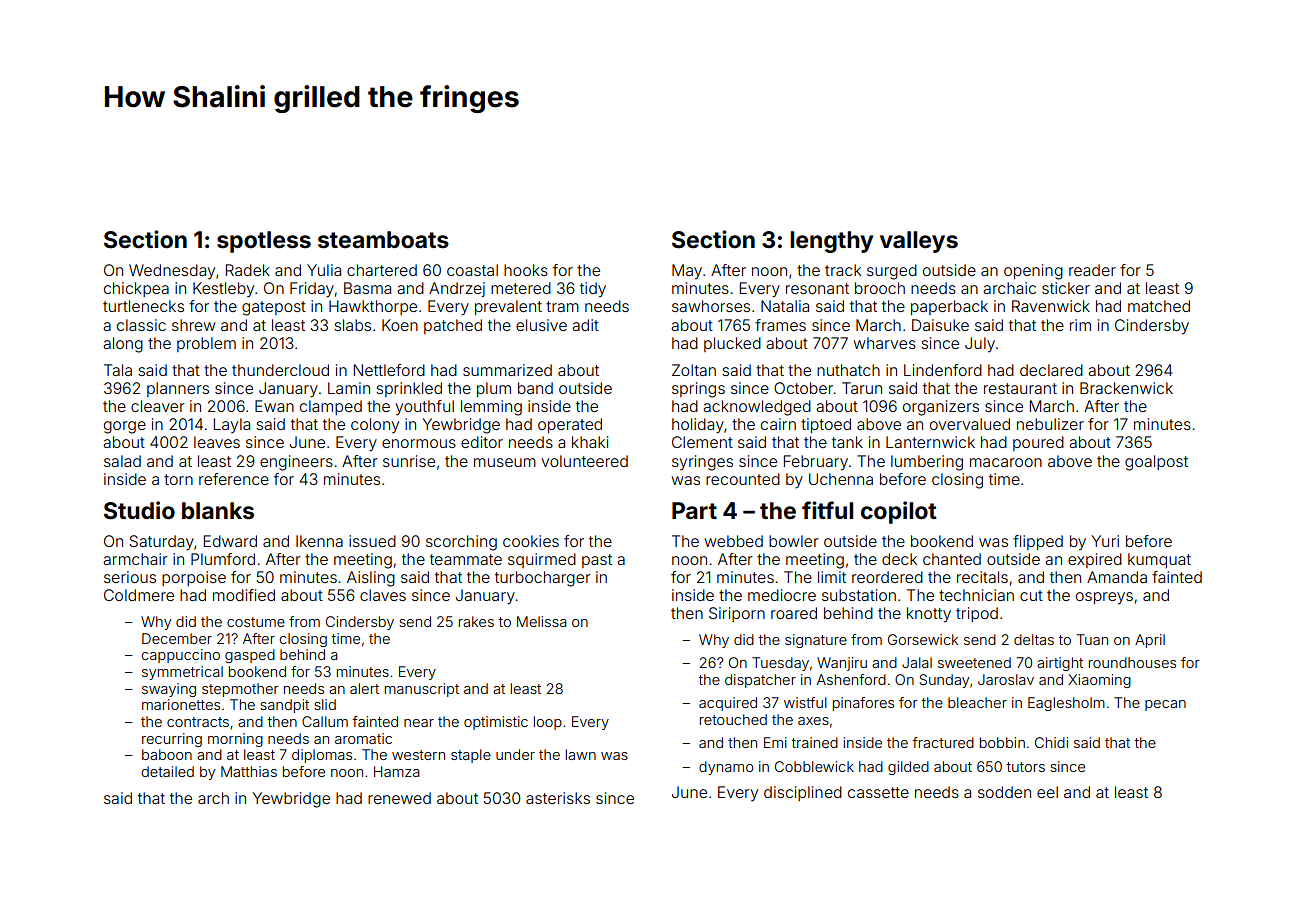 The image size is (1308, 924). What do you see at coordinates (371, 579) in the screenshot?
I see `Aisling` at bounding box center [371, 579].
